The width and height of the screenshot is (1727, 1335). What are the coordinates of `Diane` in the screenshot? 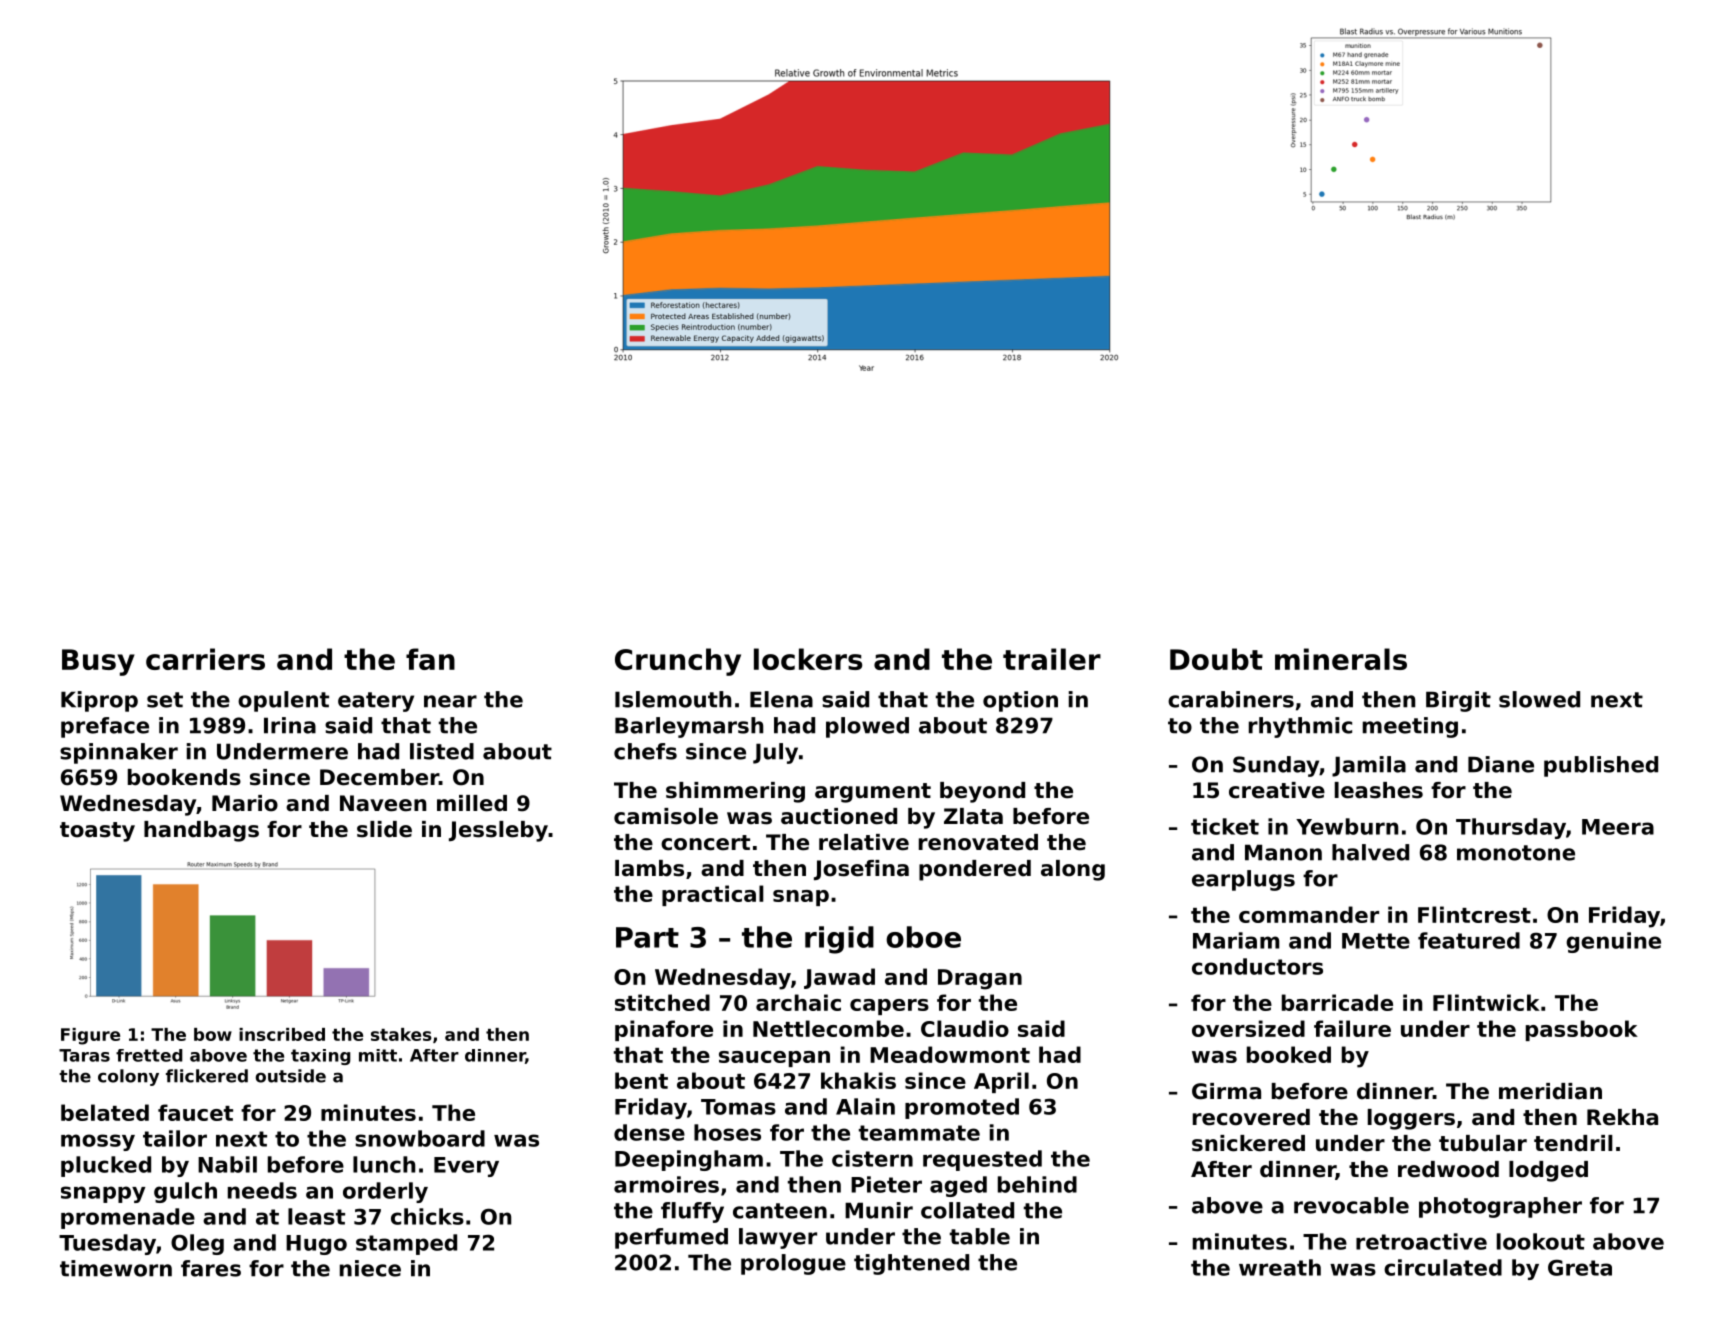 It's located at (1501, 764).
